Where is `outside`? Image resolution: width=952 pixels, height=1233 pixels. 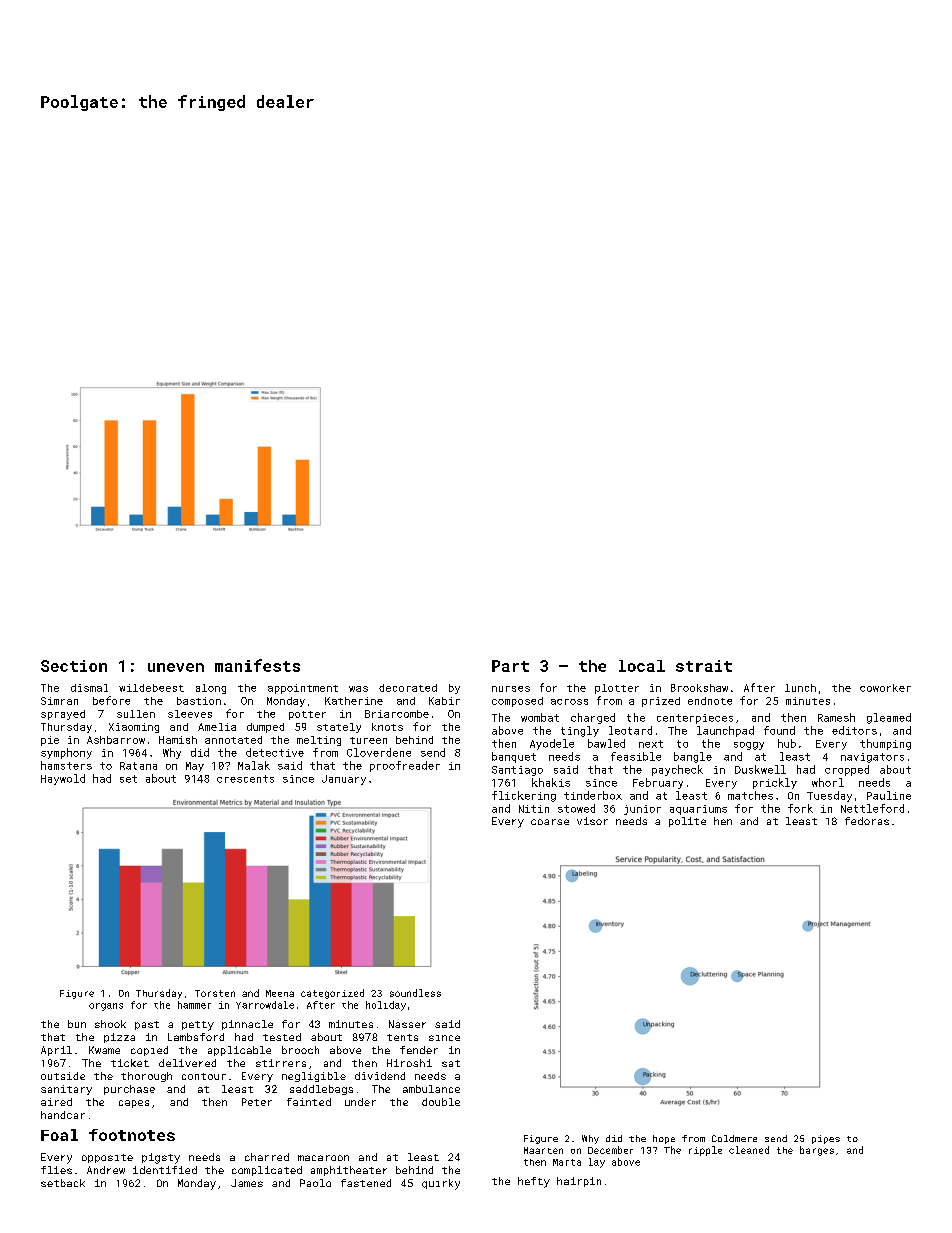
outside is located at coordinates (63, 1076).
